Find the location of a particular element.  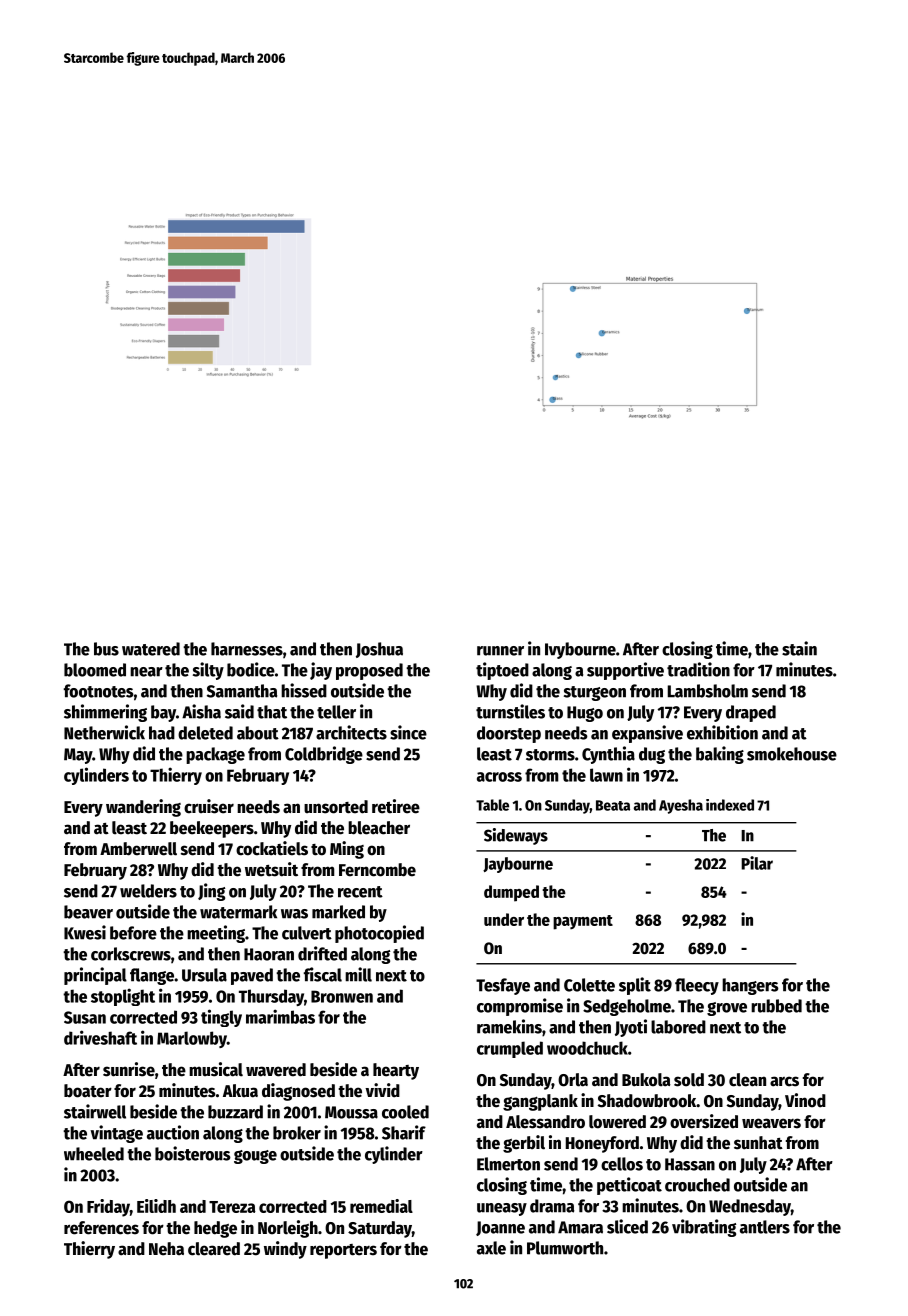

harnesses is located at coordinates (247, 649).
